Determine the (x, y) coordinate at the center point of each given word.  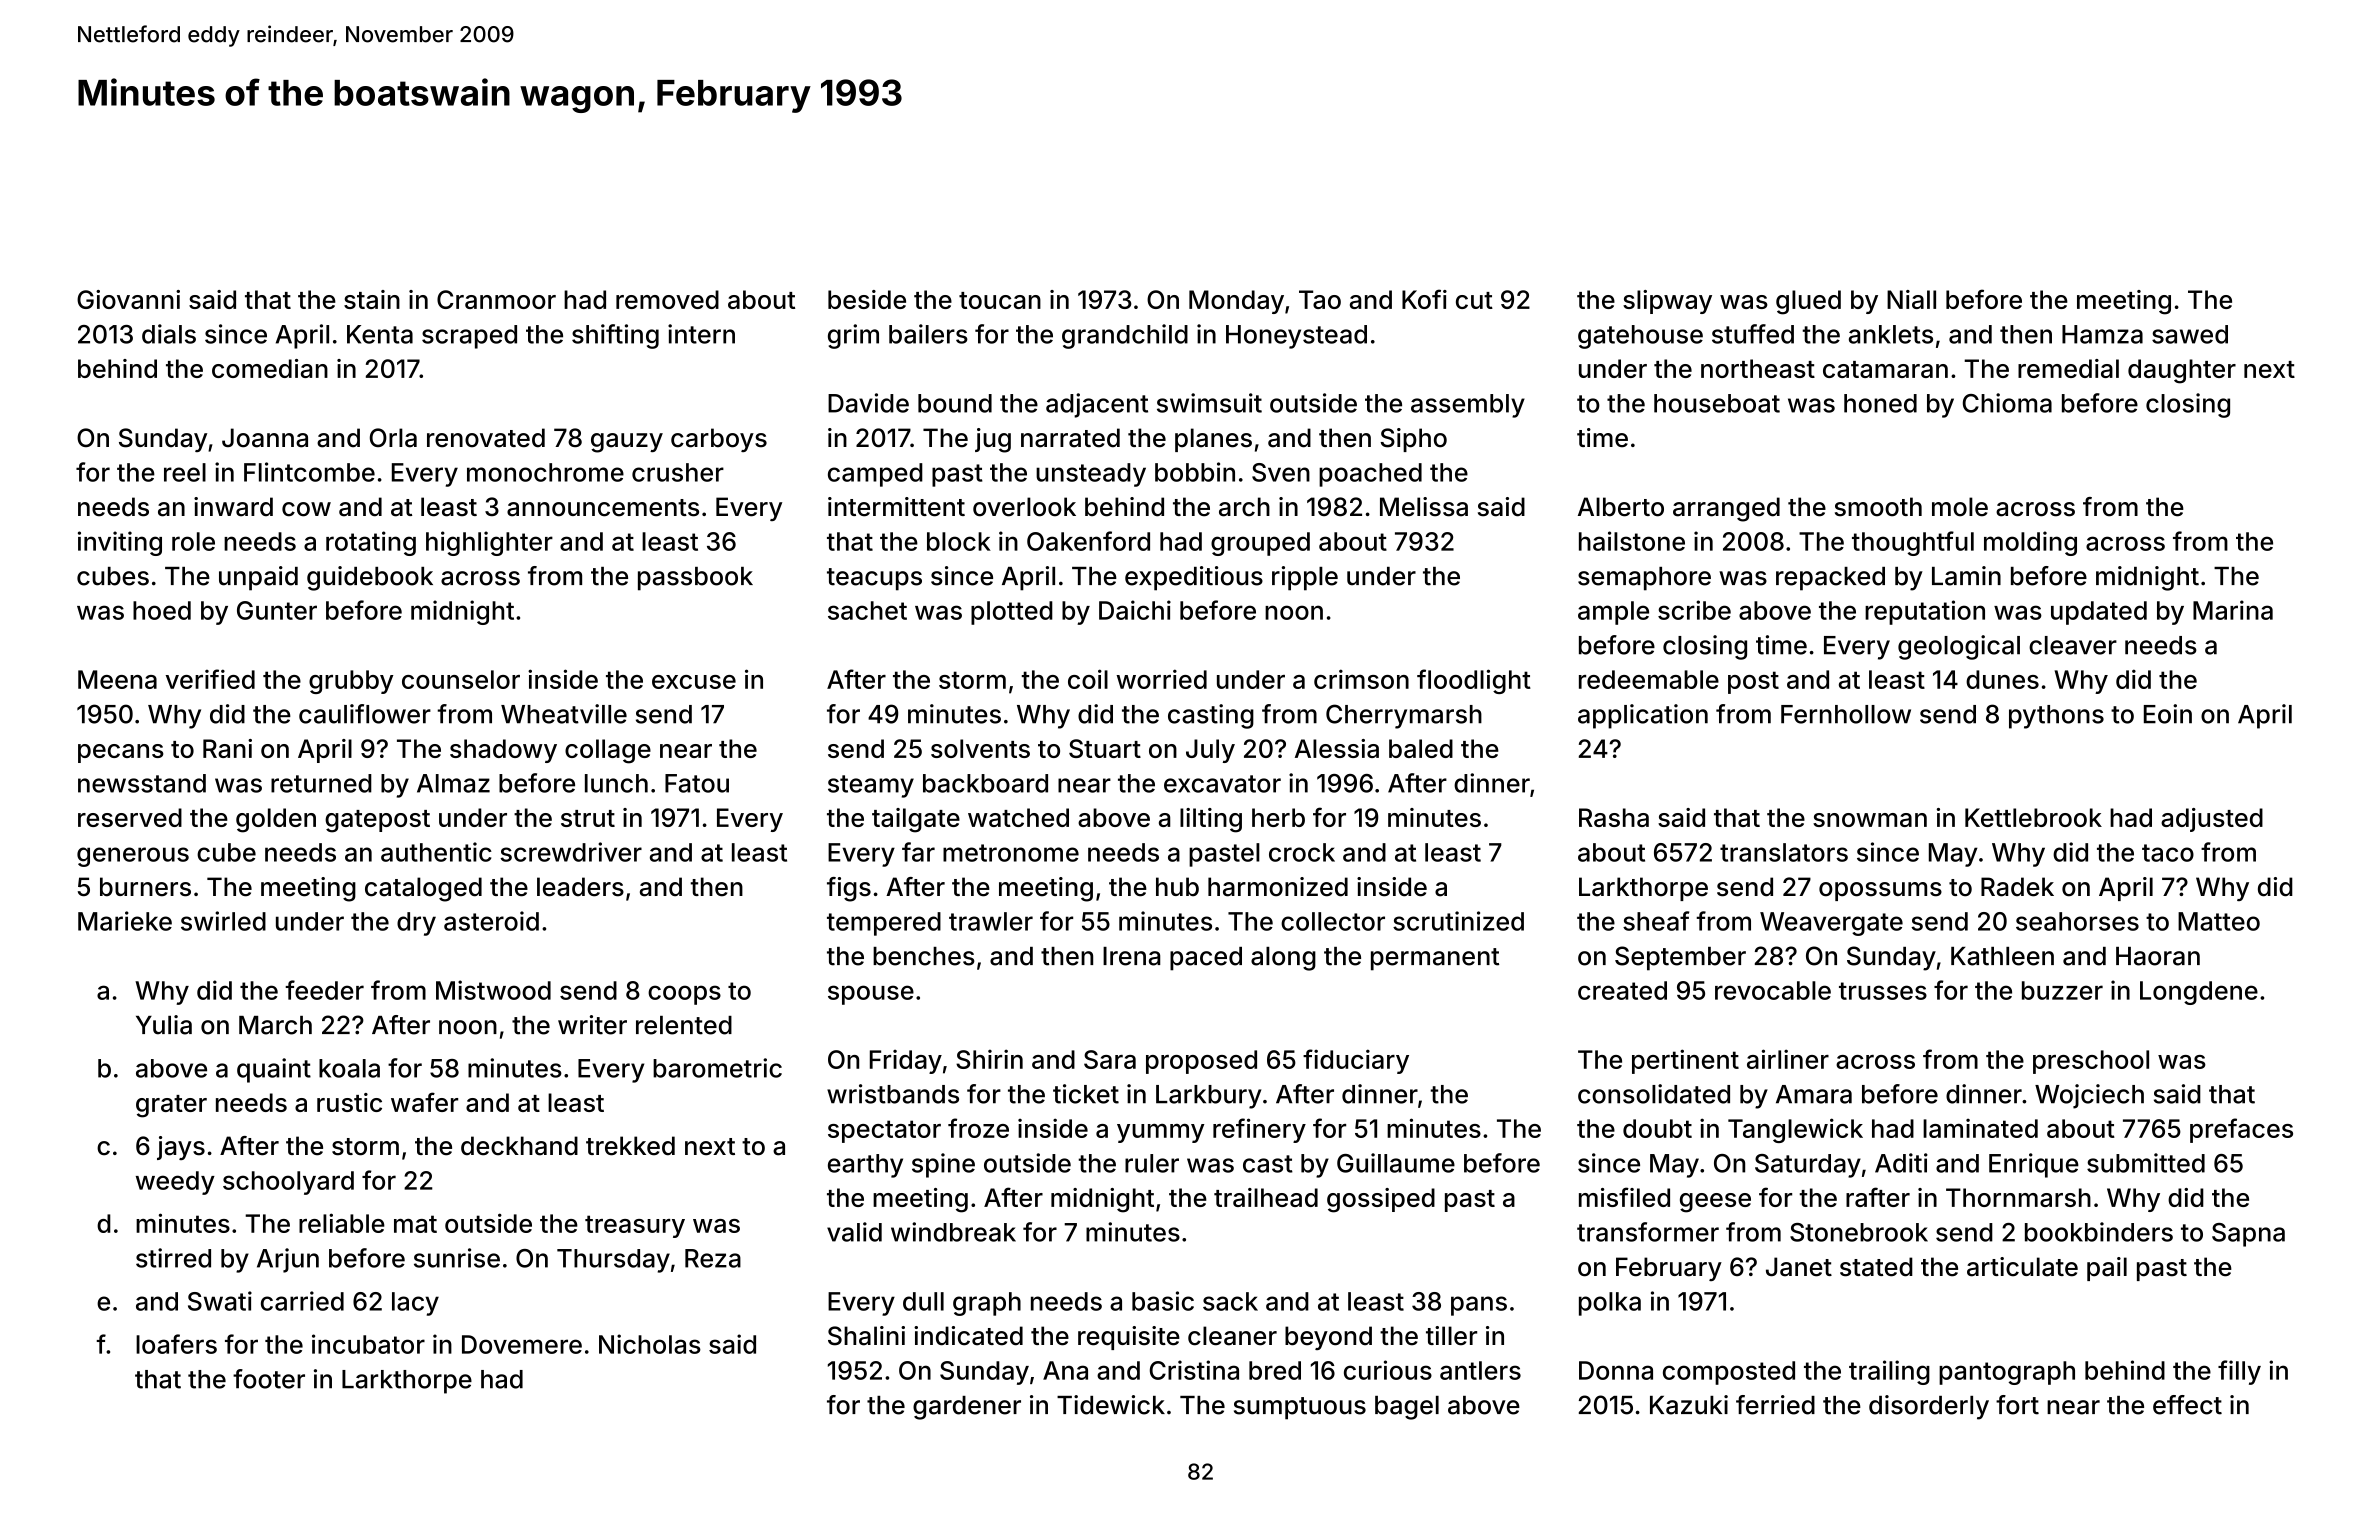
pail (2107, 1269)
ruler (1152, 1163)
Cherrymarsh (1404, 716)
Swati (220, 1301)
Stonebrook (1859, 1232)
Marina (2233, 610)
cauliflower (365, 714)
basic (1163, 1301)
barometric (717, 1068)
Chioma (2007, 403)
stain (372, 299)
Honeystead (1296, 337)
